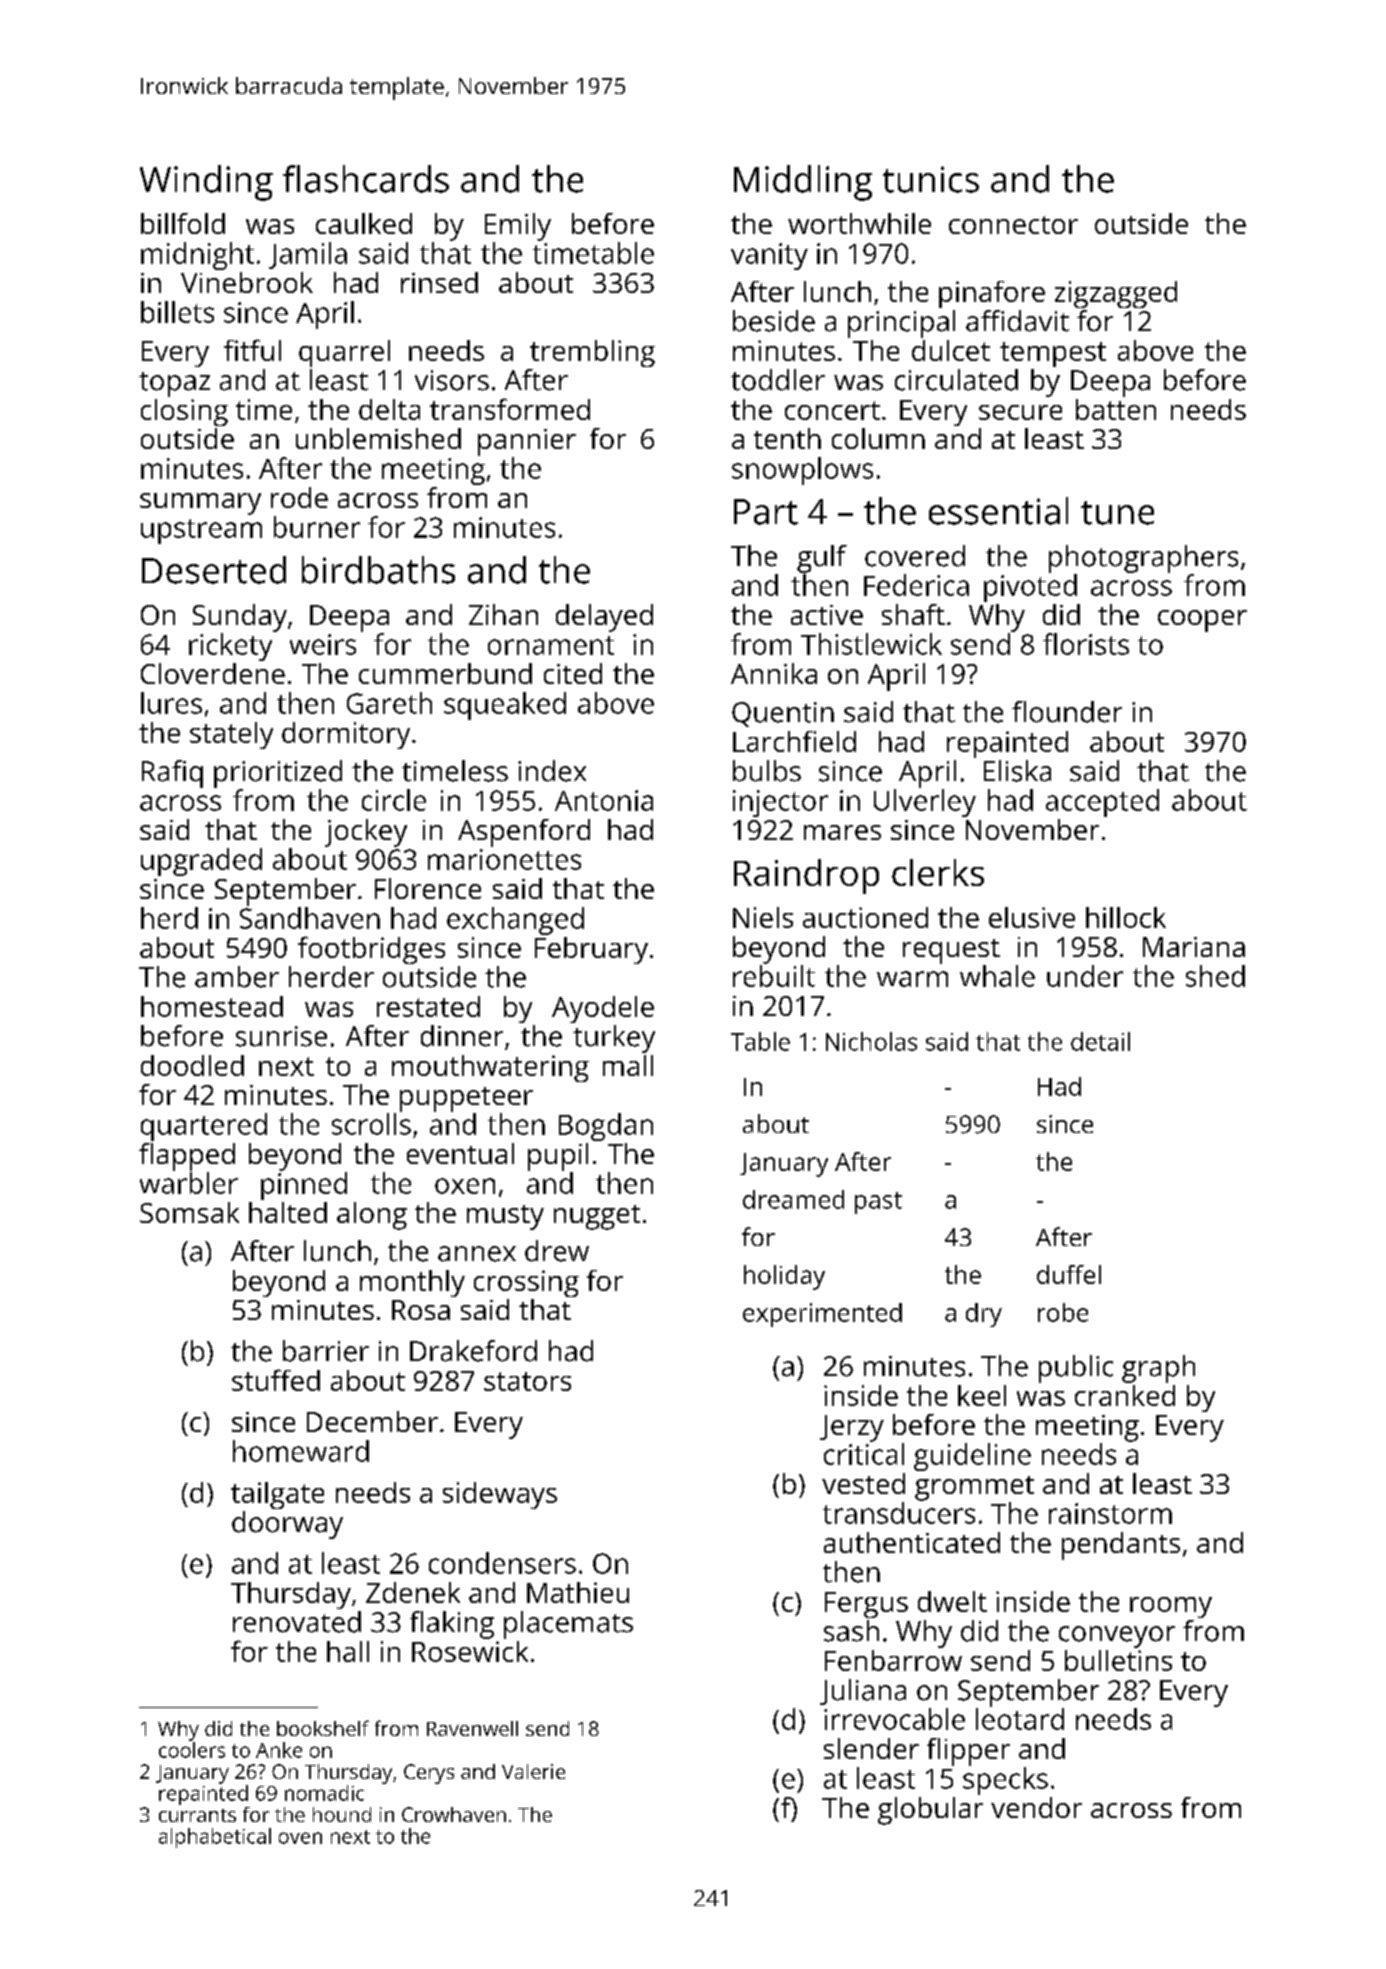 The image size is (1386, 1969). Describe the element at coordinates (439, 282) in the page. I see `rinsed` at that location.
